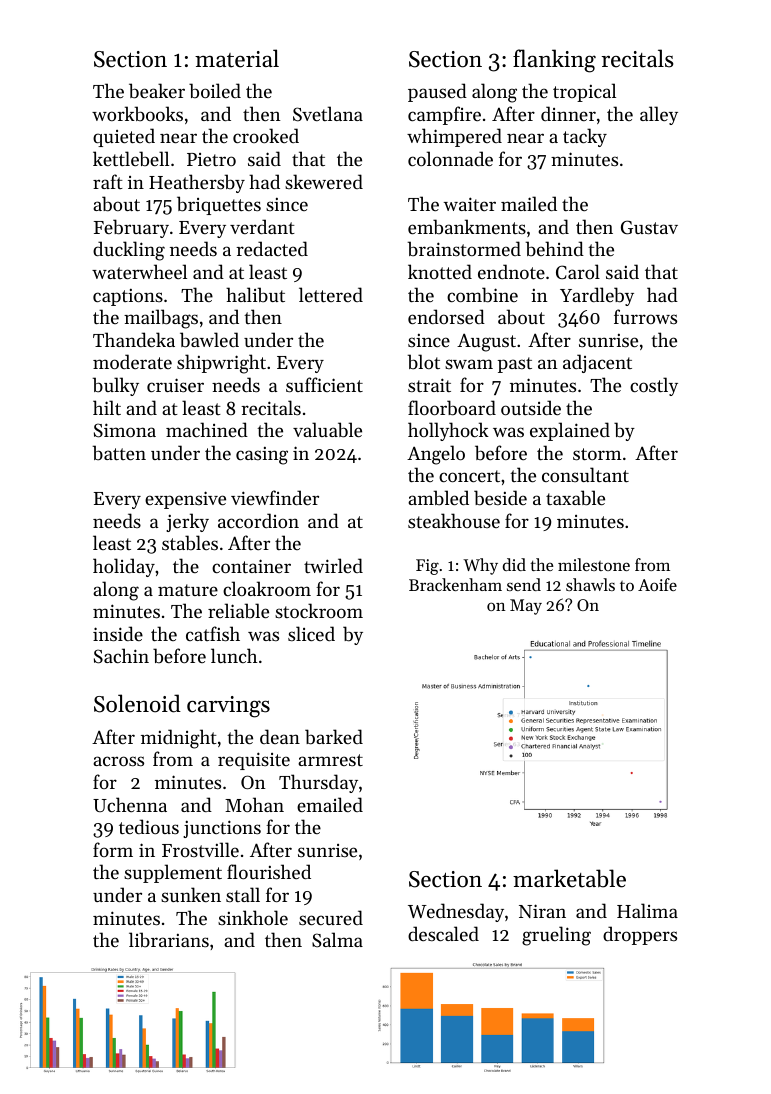  Describe the element at coordinates (215, 90) in the screenshot. I see `boiled` at that location.
